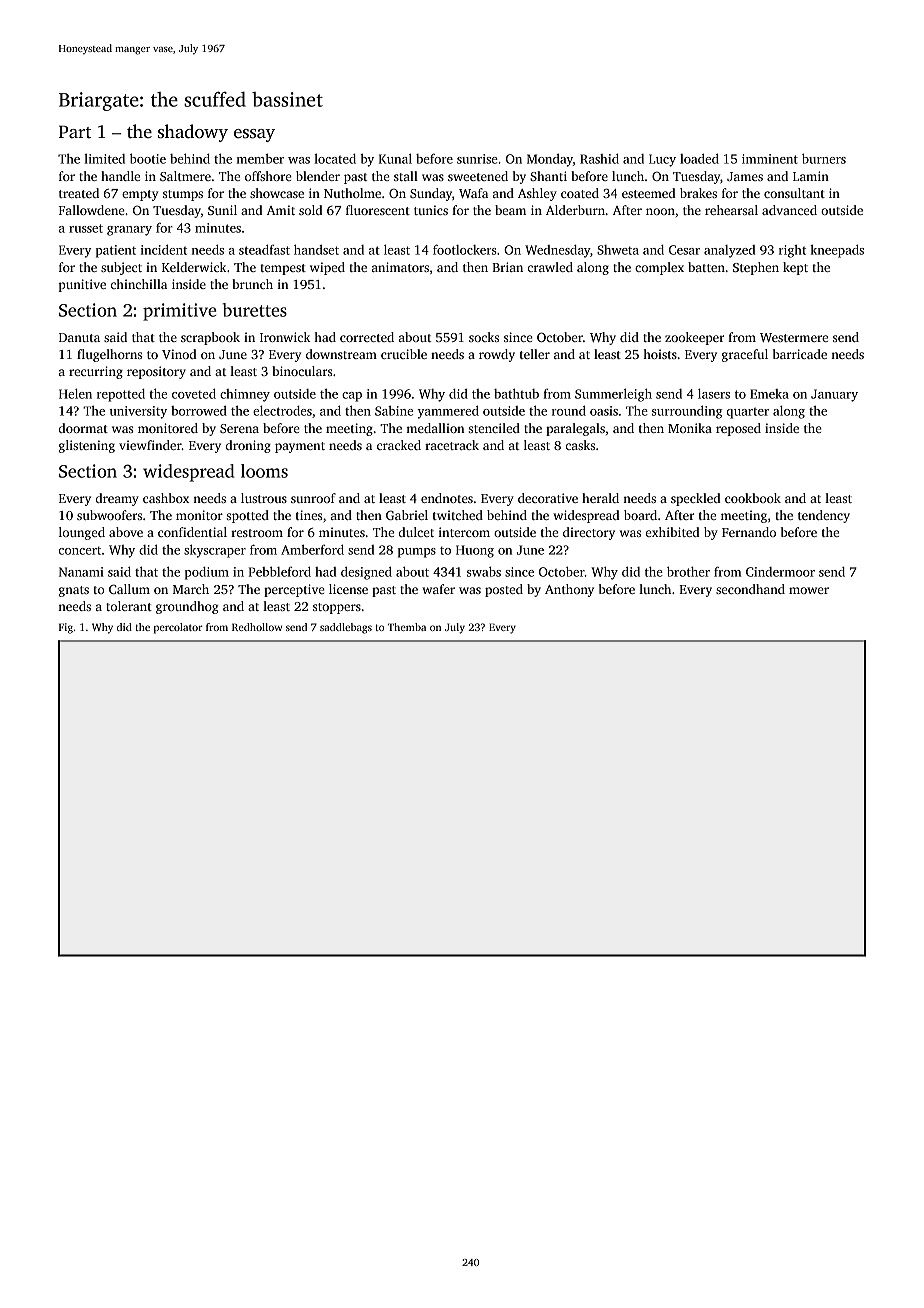  Describe the element at coordinates (753, 498) in the screenshot. I see `cookbook` at that location.
